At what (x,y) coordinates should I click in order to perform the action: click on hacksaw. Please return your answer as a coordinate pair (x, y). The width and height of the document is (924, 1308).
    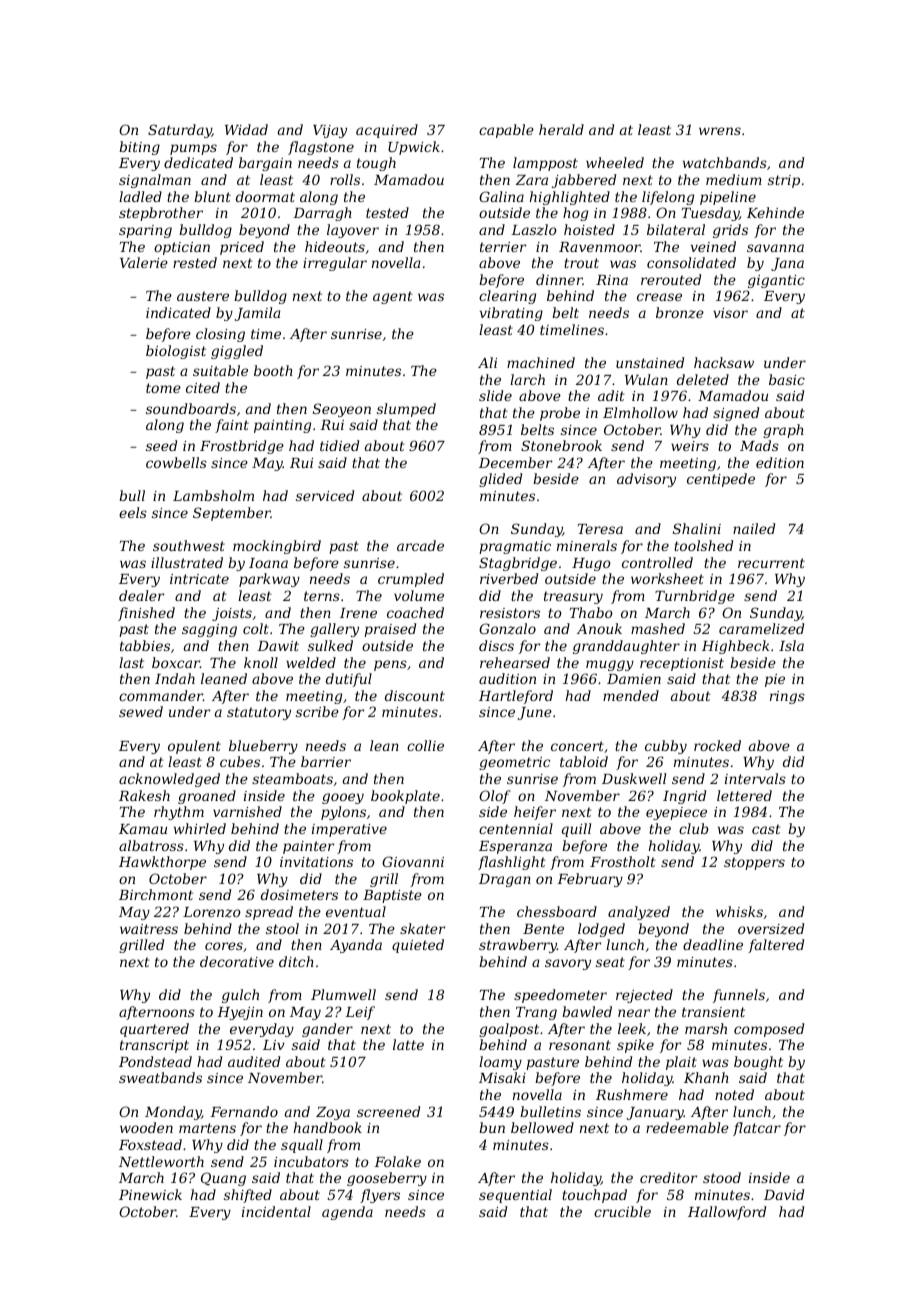
    Looking at the image, I should click on (724, 362).
